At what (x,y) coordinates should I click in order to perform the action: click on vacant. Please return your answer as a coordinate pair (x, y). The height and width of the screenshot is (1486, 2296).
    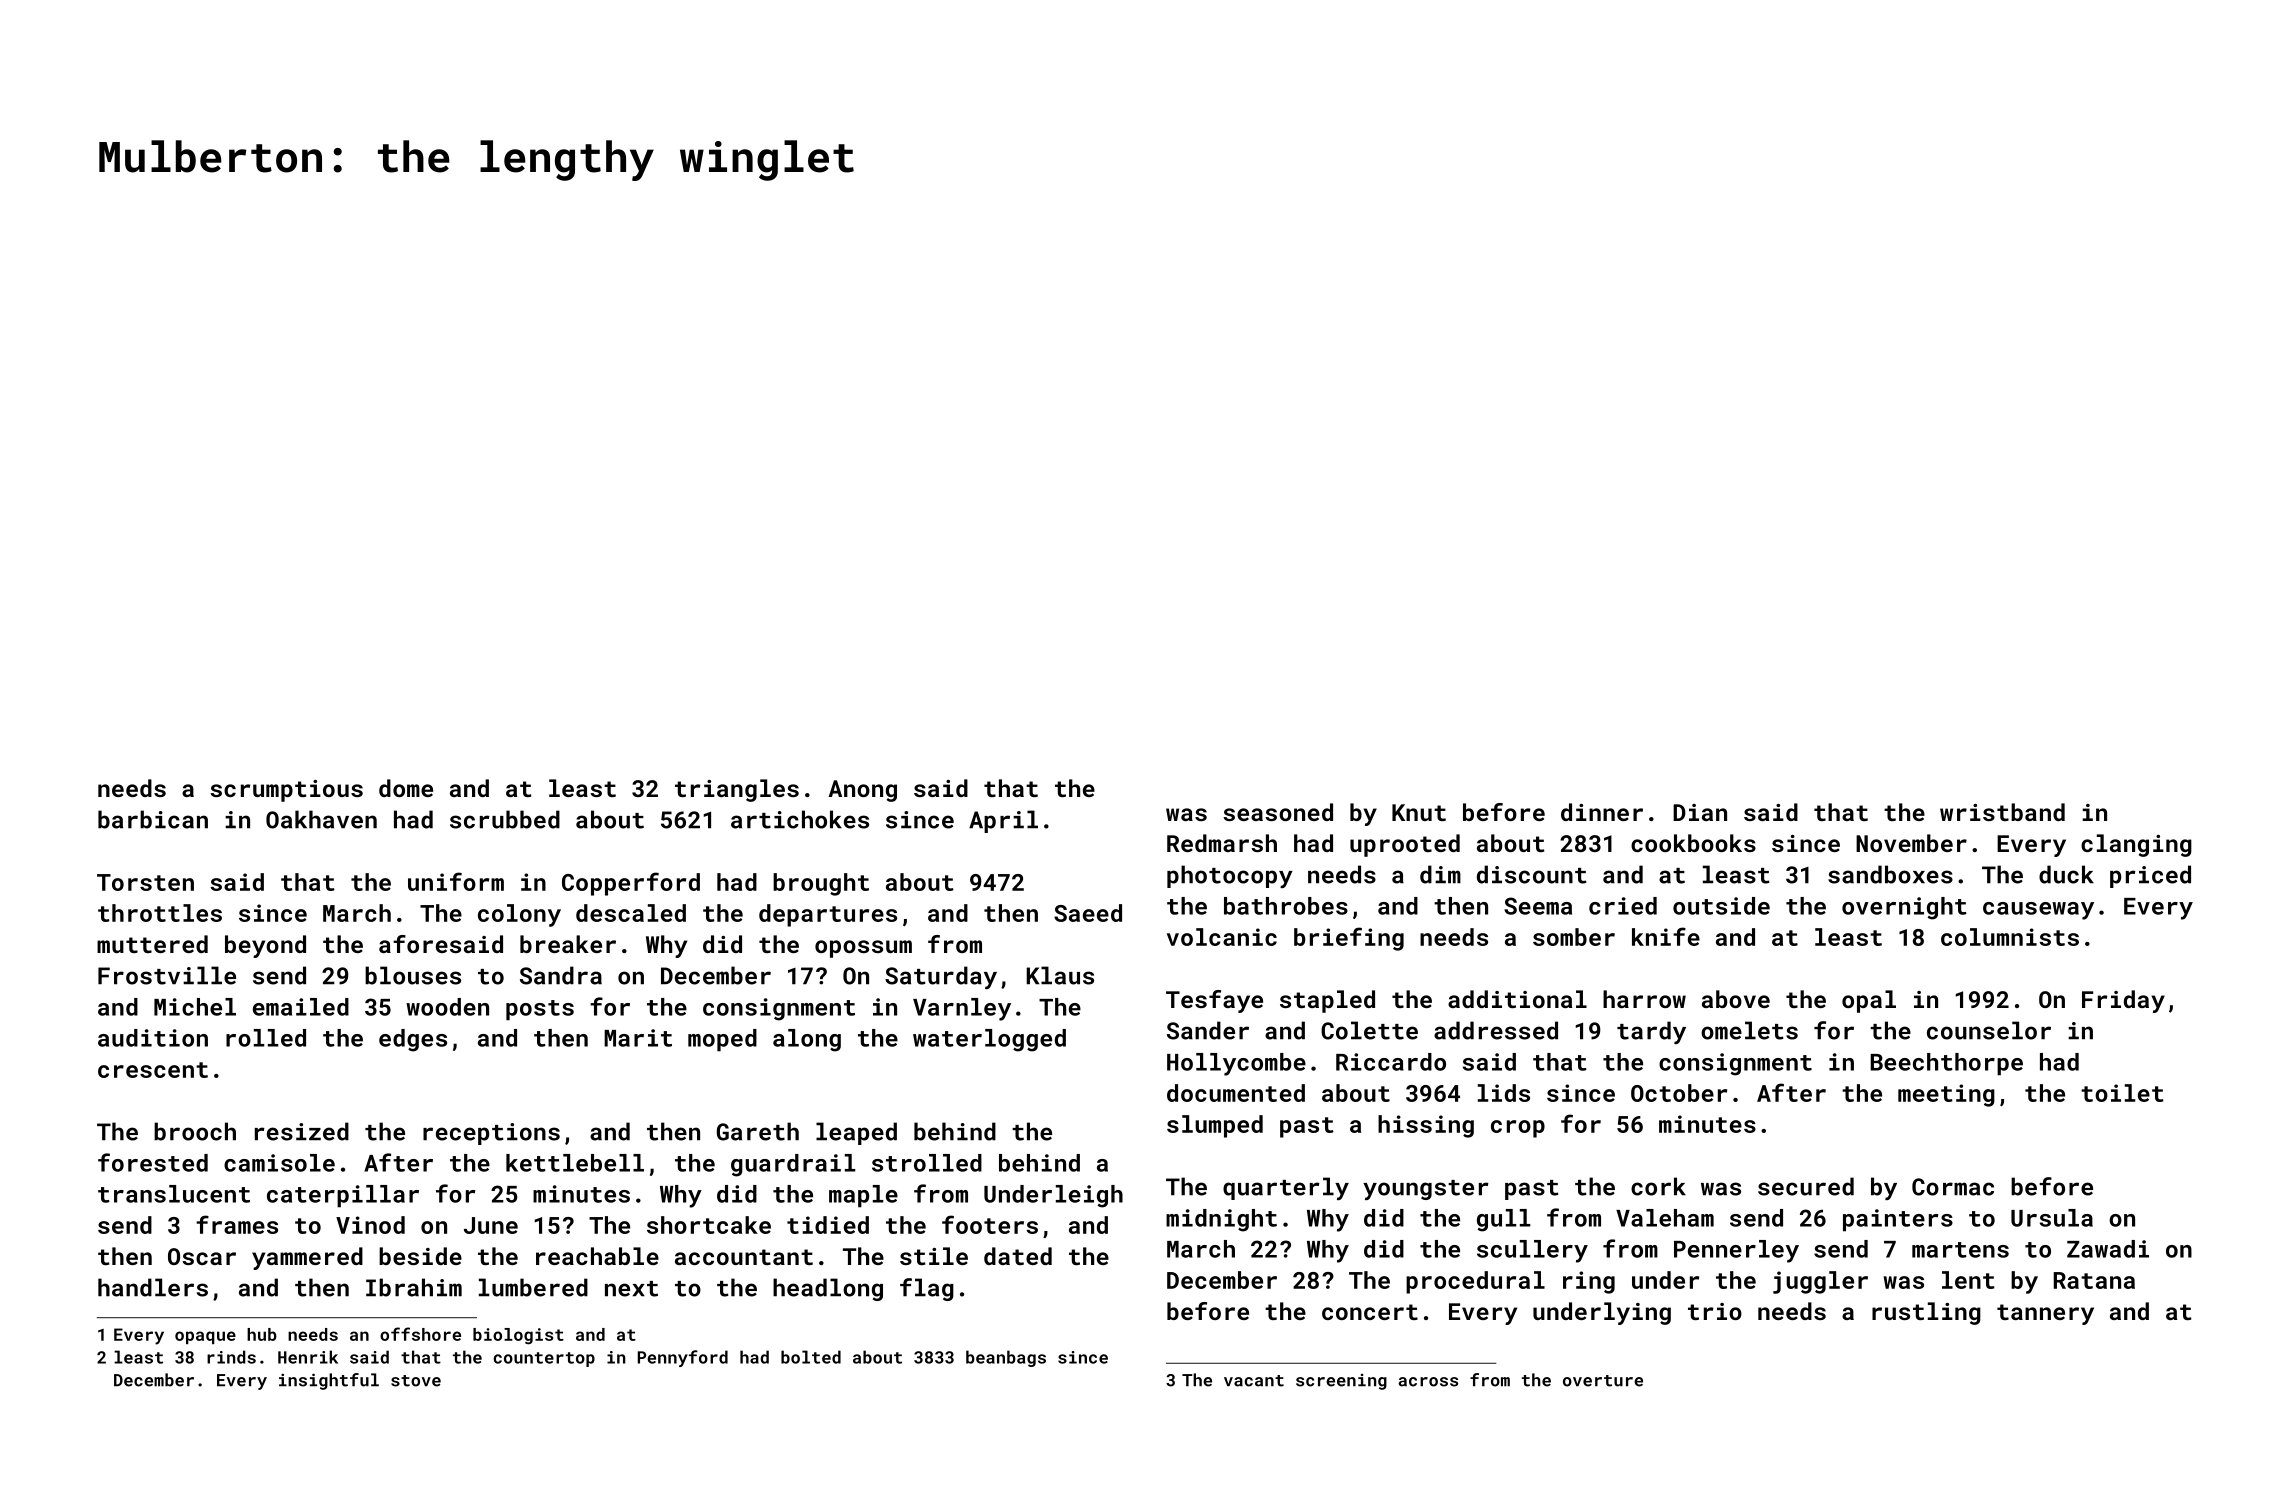
    Looking at the image, I should click on (1254, 1381).
